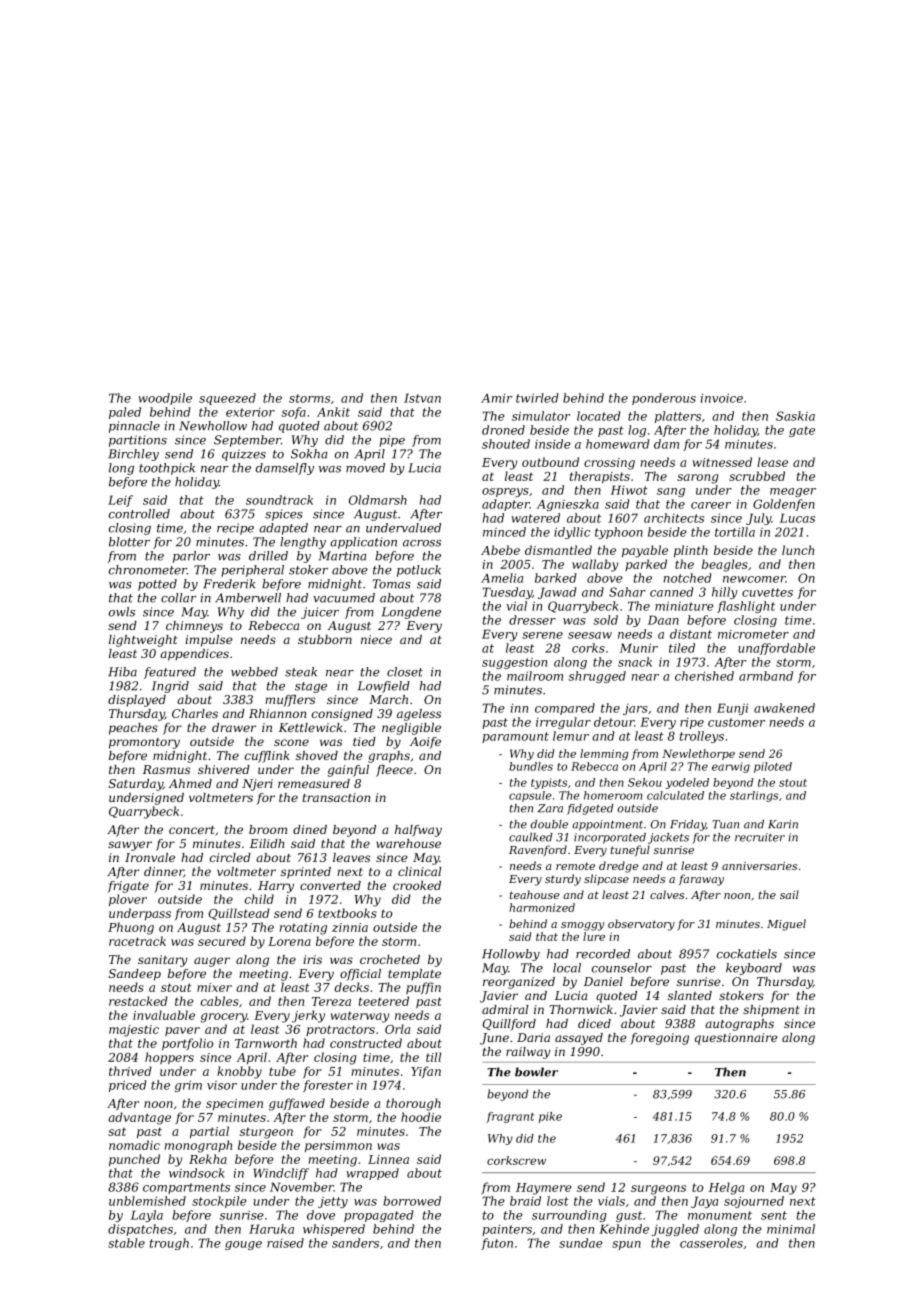  Describe the element at coordinates (506, 444) in the document. I see `shouted` at that location.
